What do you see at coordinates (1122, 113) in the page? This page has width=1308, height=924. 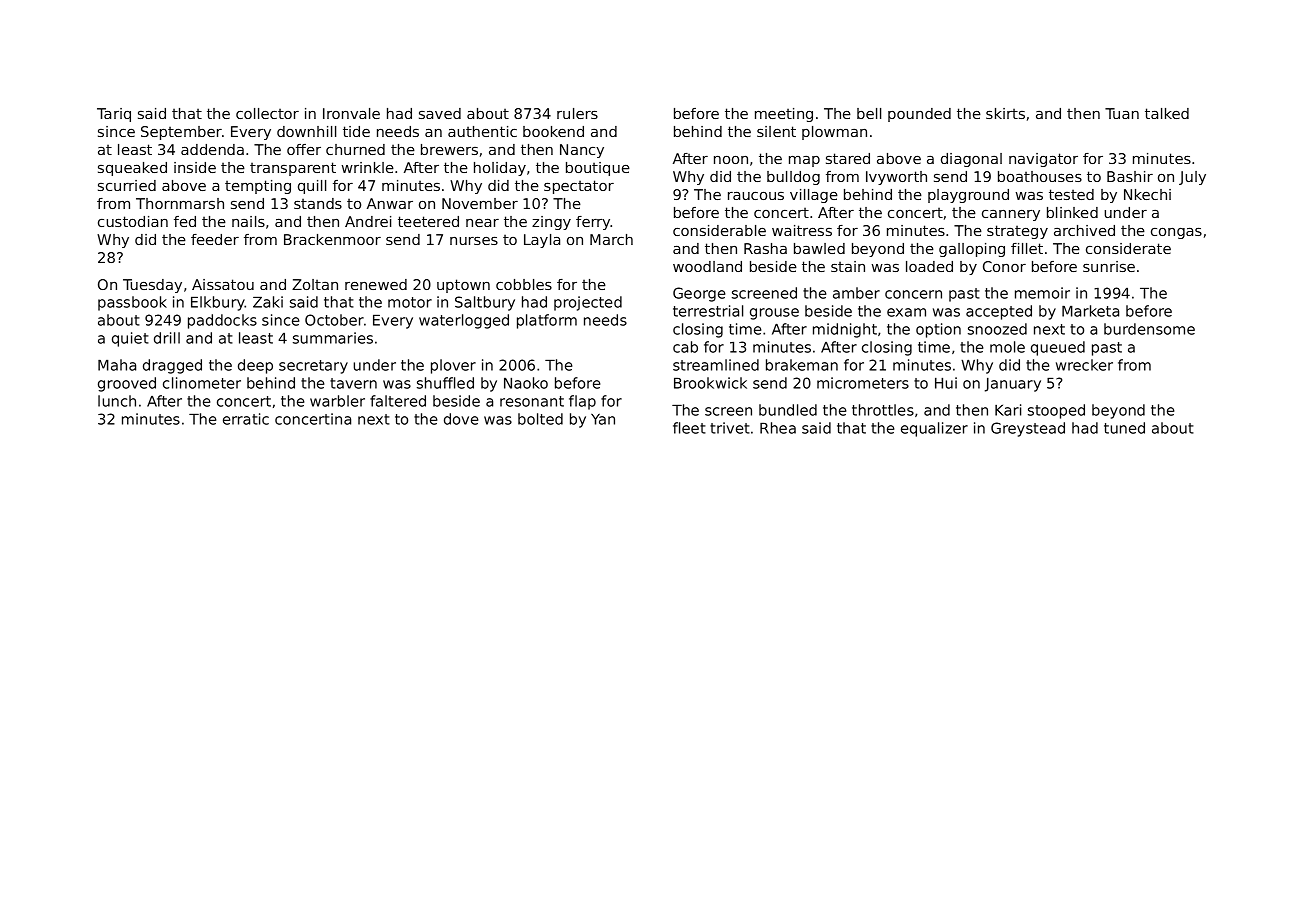 I see `Tuan` at bounding box center [1122, 113].
